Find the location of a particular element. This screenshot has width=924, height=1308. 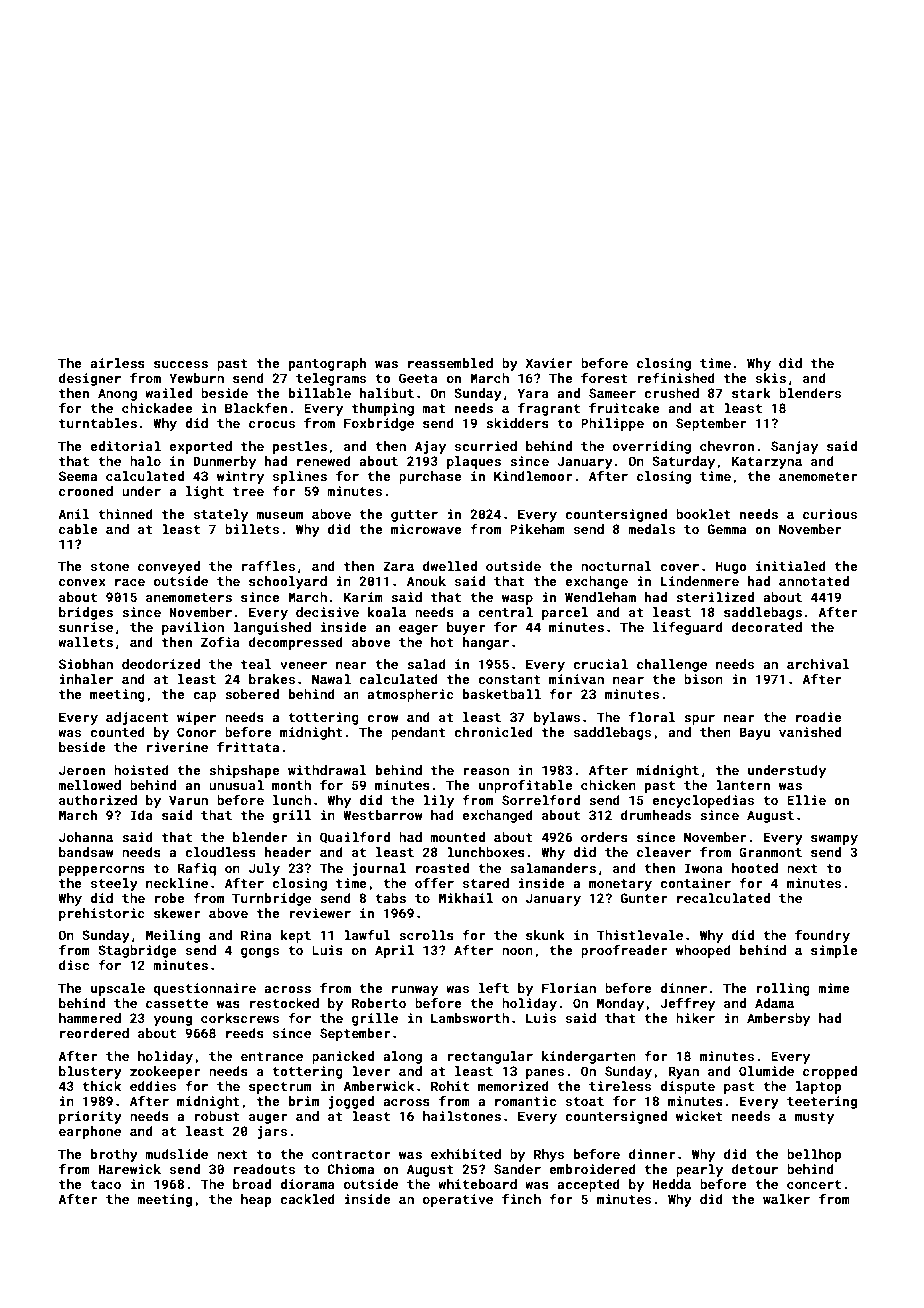

walker is located at coordinates (786, 1199).
